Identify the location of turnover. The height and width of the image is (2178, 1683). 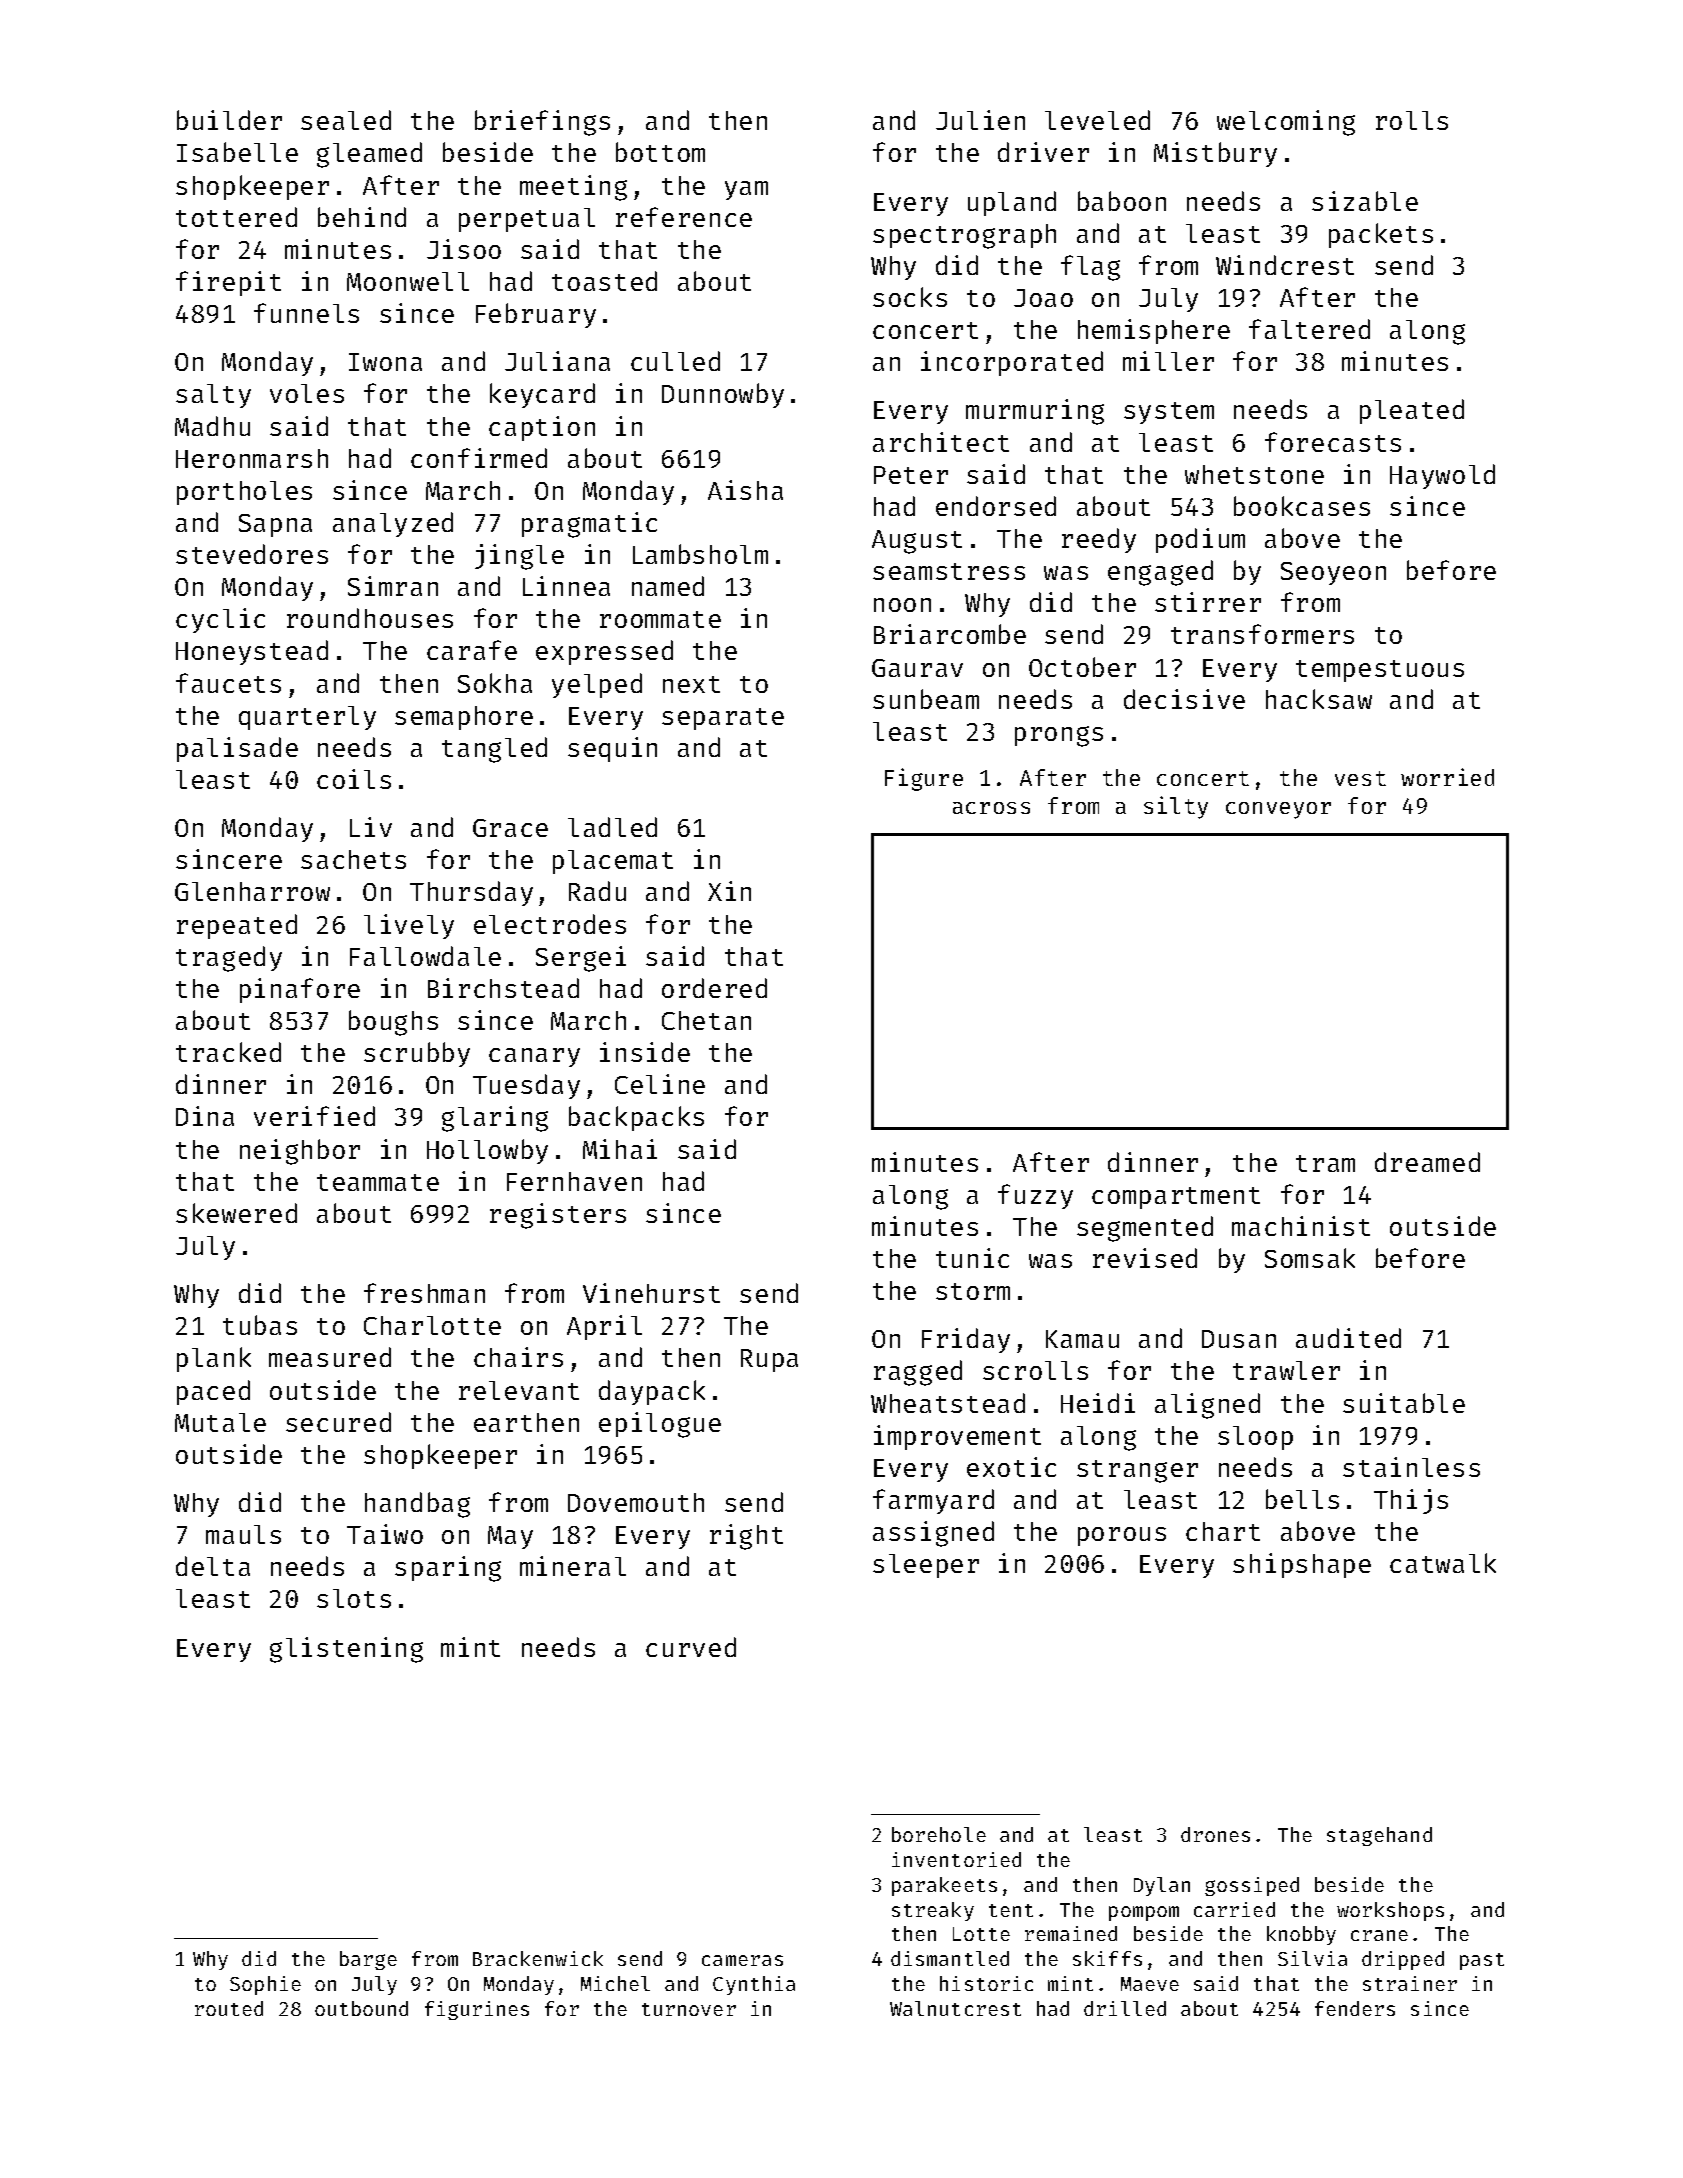
(689, 2009).
